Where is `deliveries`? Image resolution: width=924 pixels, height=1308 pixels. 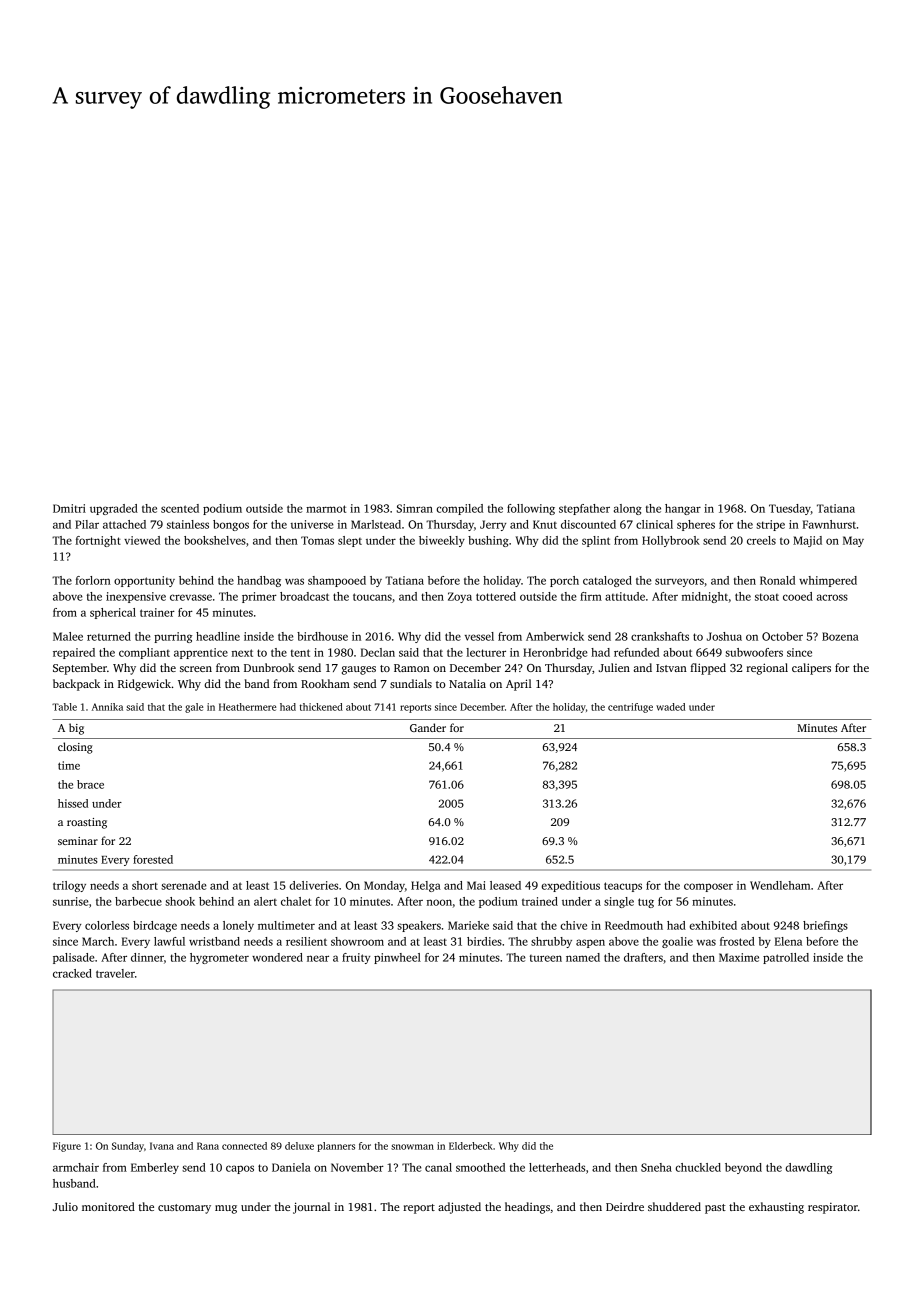 deliveries is located at coordinates (313, 885).
